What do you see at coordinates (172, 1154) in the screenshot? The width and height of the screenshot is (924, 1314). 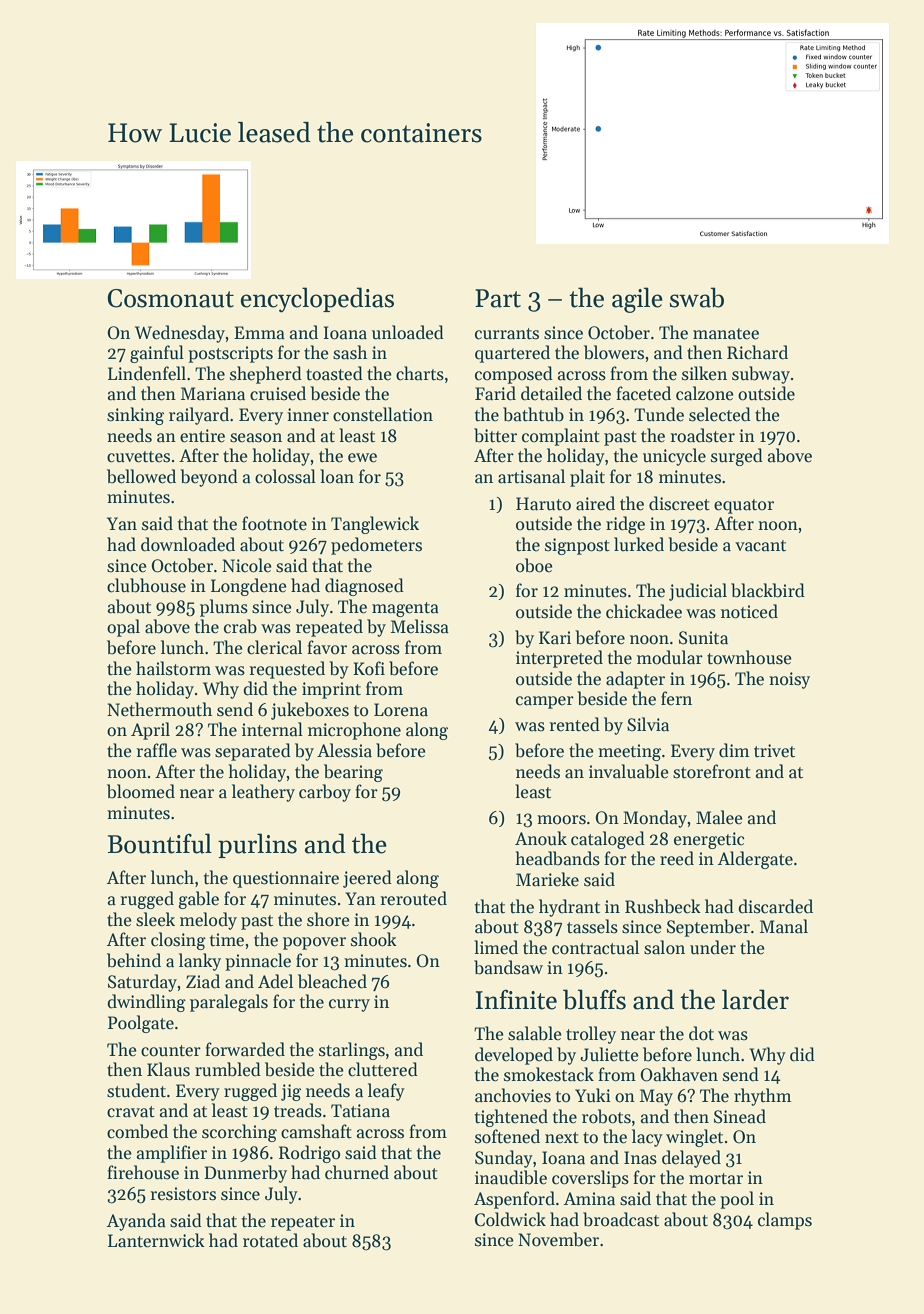 I see `amplifier` at bounding box center [172, 1154].
